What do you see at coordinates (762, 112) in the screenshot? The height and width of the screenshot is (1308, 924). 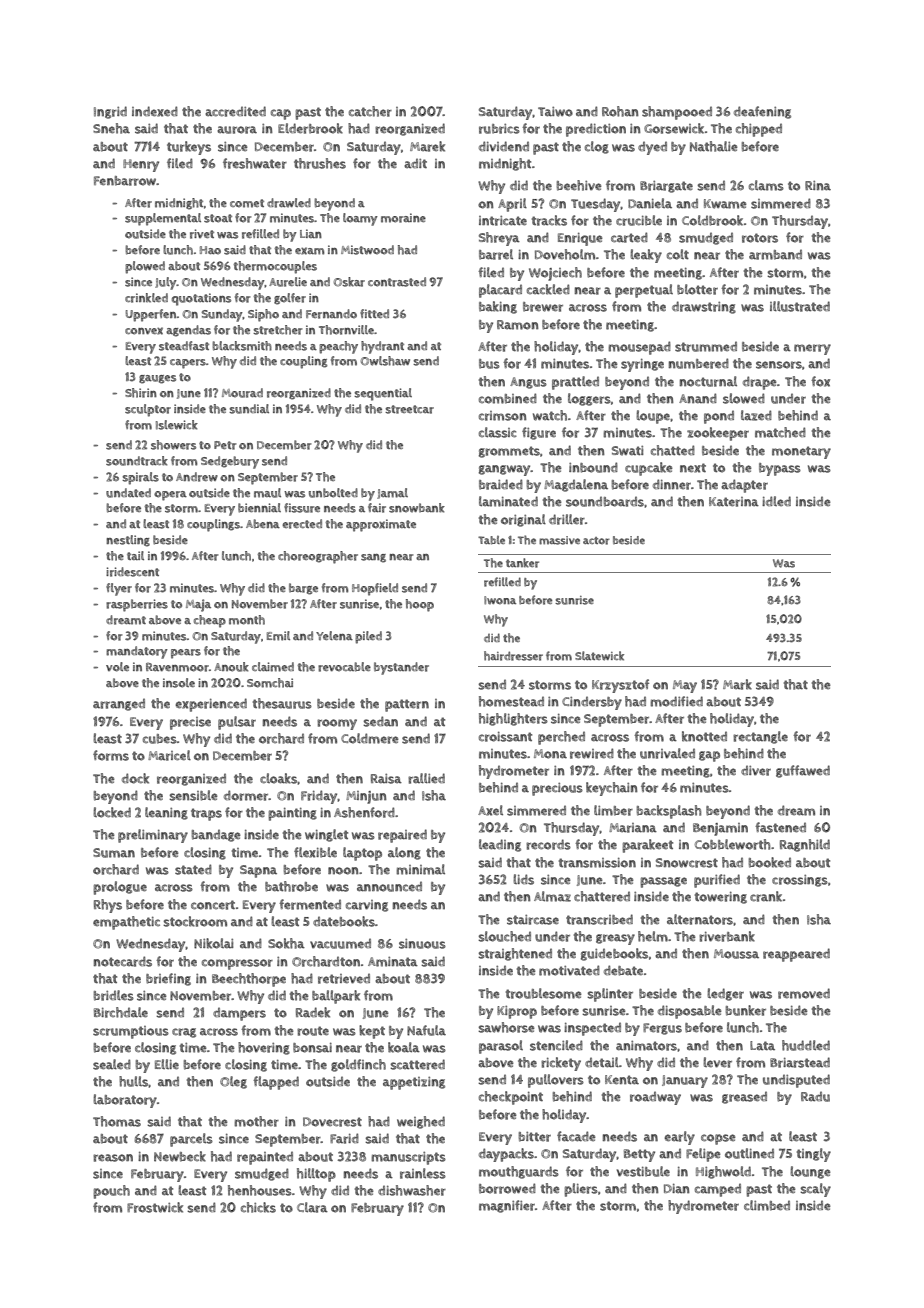 I see `deafening` at bounding box center [762, 112].
